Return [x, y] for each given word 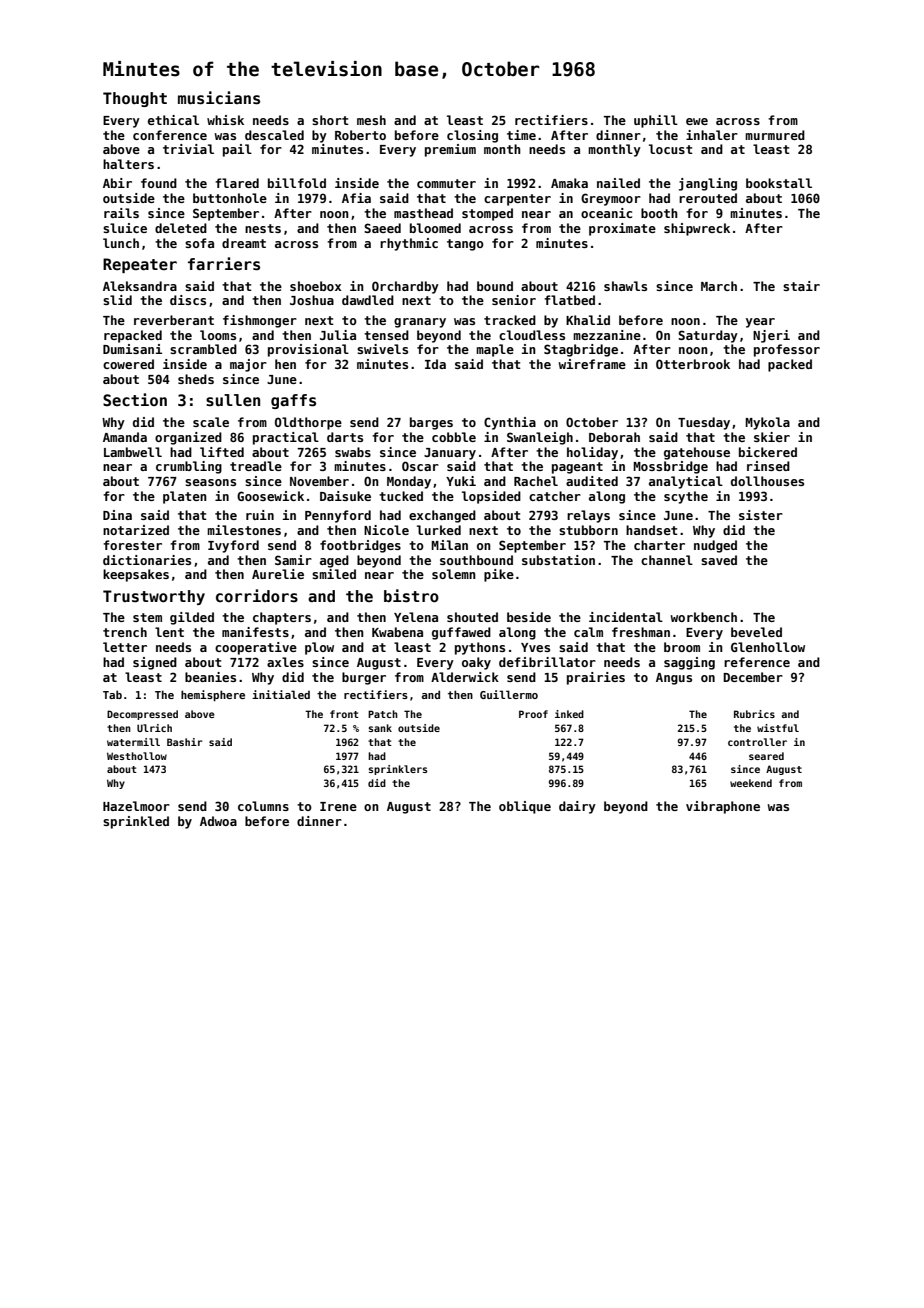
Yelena [416, 617]
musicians [219, 98]
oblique [525, 807]
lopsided [491, 497]
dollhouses [767, 481]
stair [801, 286]
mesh [371, 120]
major [248, 365]
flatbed [569, 300]
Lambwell [133, 452]
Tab [112, 694]
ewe [697, 121]
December [753, 677]
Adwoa [218, 821]
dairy [577, 807]
